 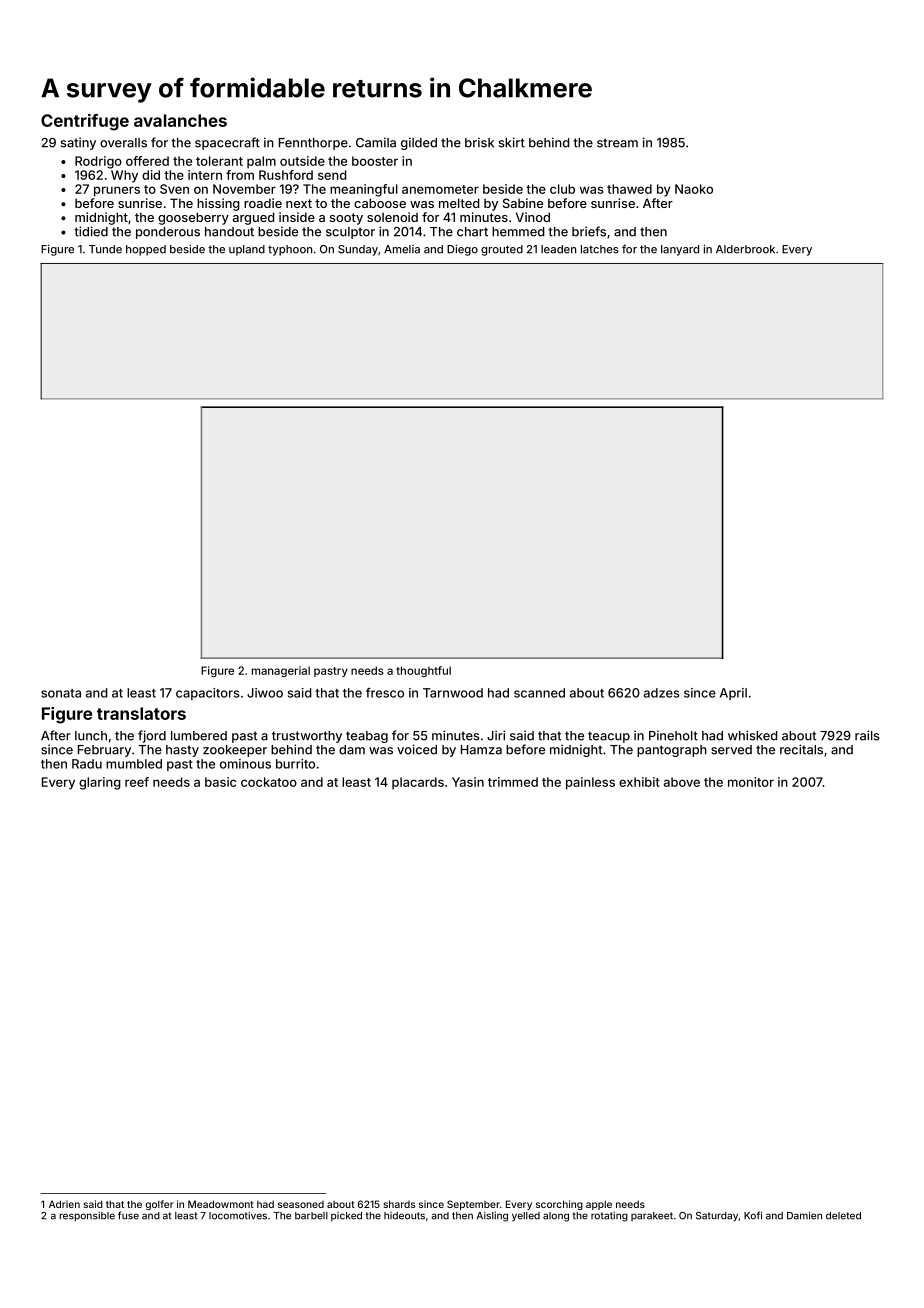 What do you see at coordinates (617, 143) in the screenshot?
I see `stream` at bounding box center [617, 143].
